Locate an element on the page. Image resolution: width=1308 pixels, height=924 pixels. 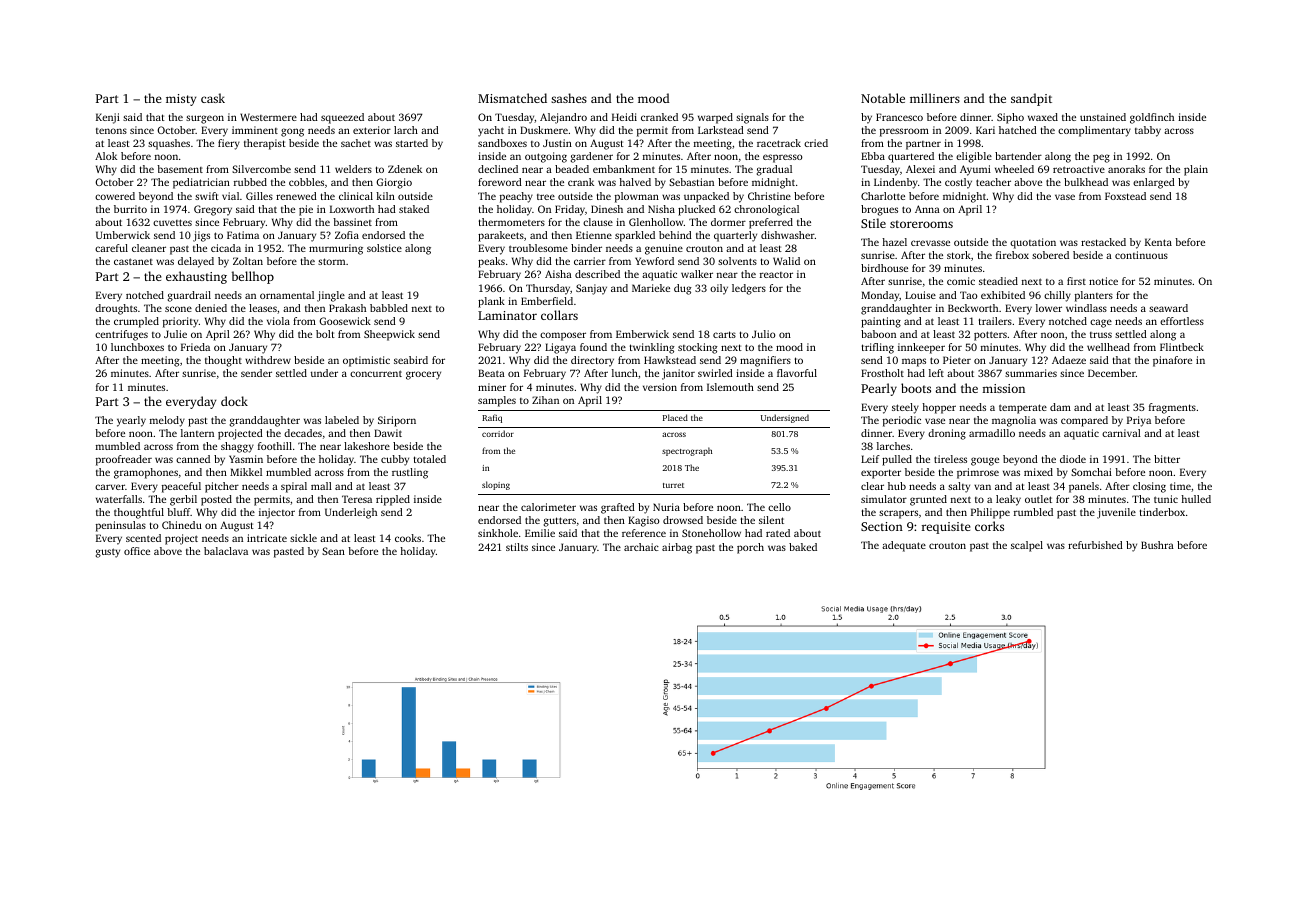
Kenta is located at coordinates (1158, 242).
